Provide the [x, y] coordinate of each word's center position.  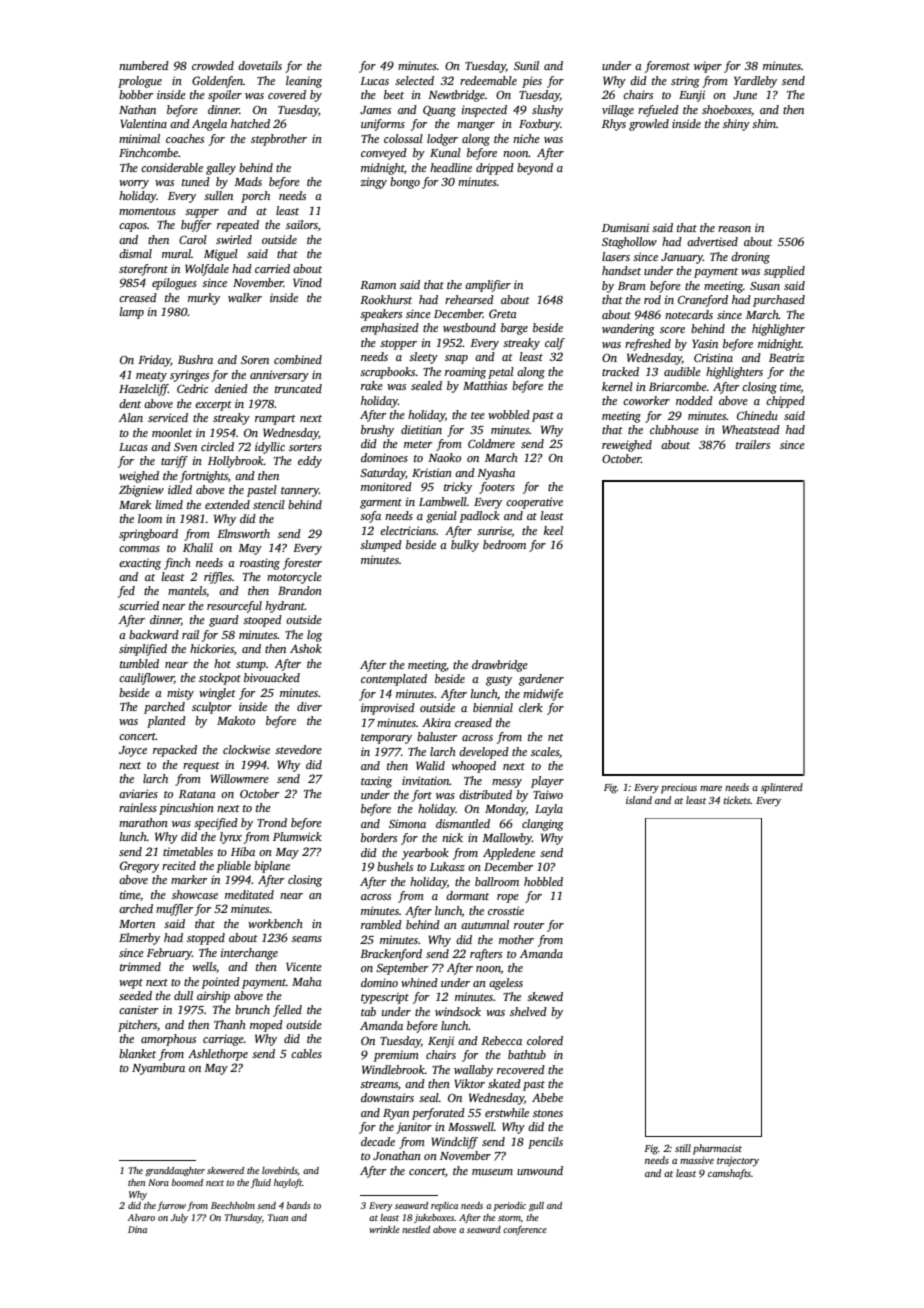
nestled [416, 1229]
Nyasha [496, 474]
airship [213, 997]
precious [679, 789]
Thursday [243, 1218]
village [618, 111]
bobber [136, 94]
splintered [782, 788]
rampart [275, 420]
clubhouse [674, 429]
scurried [139, 605]
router [529, 925]
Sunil [526, 65]
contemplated [394, 680]
